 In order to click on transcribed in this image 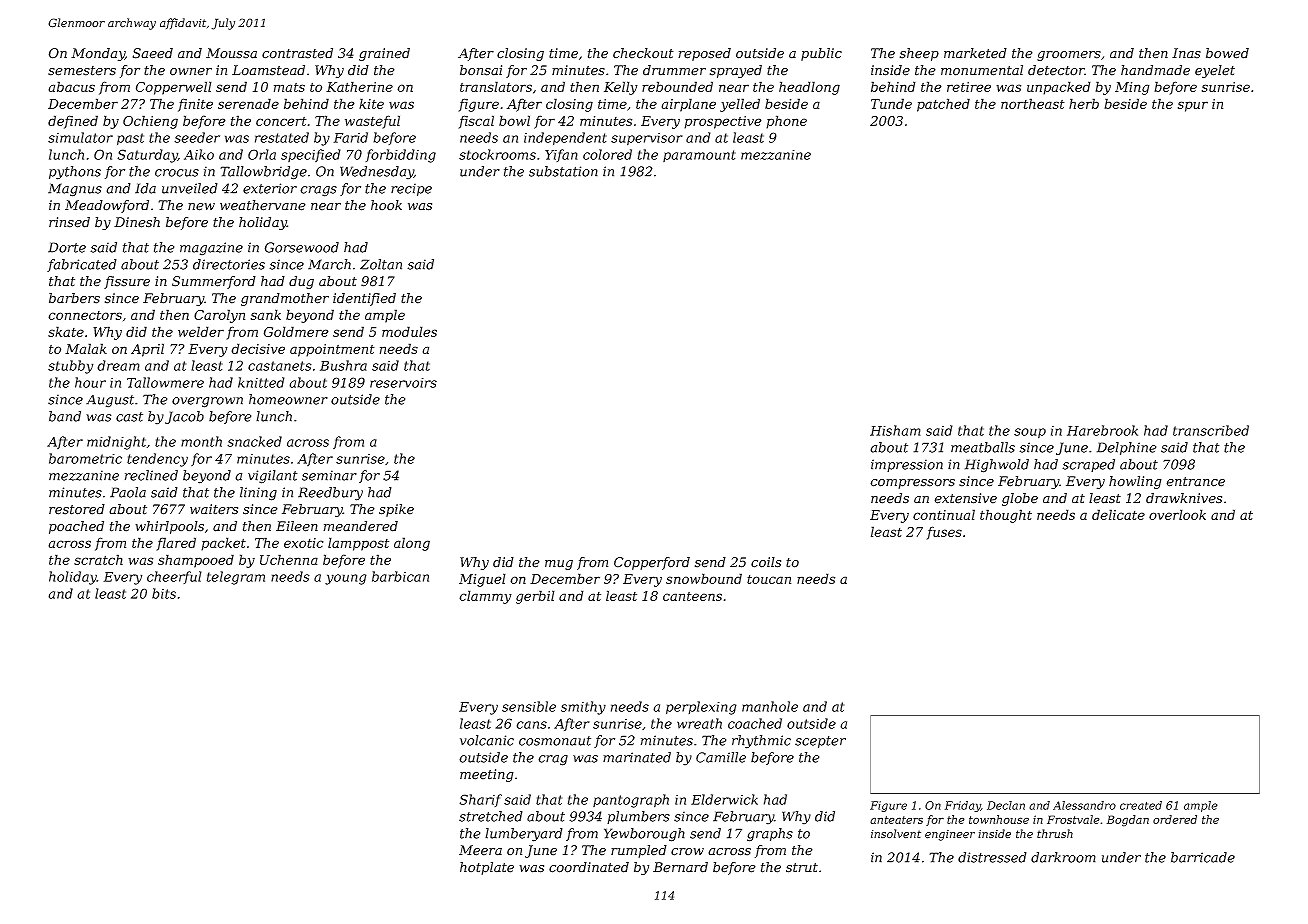, I will do `click(1211, 430)`.
